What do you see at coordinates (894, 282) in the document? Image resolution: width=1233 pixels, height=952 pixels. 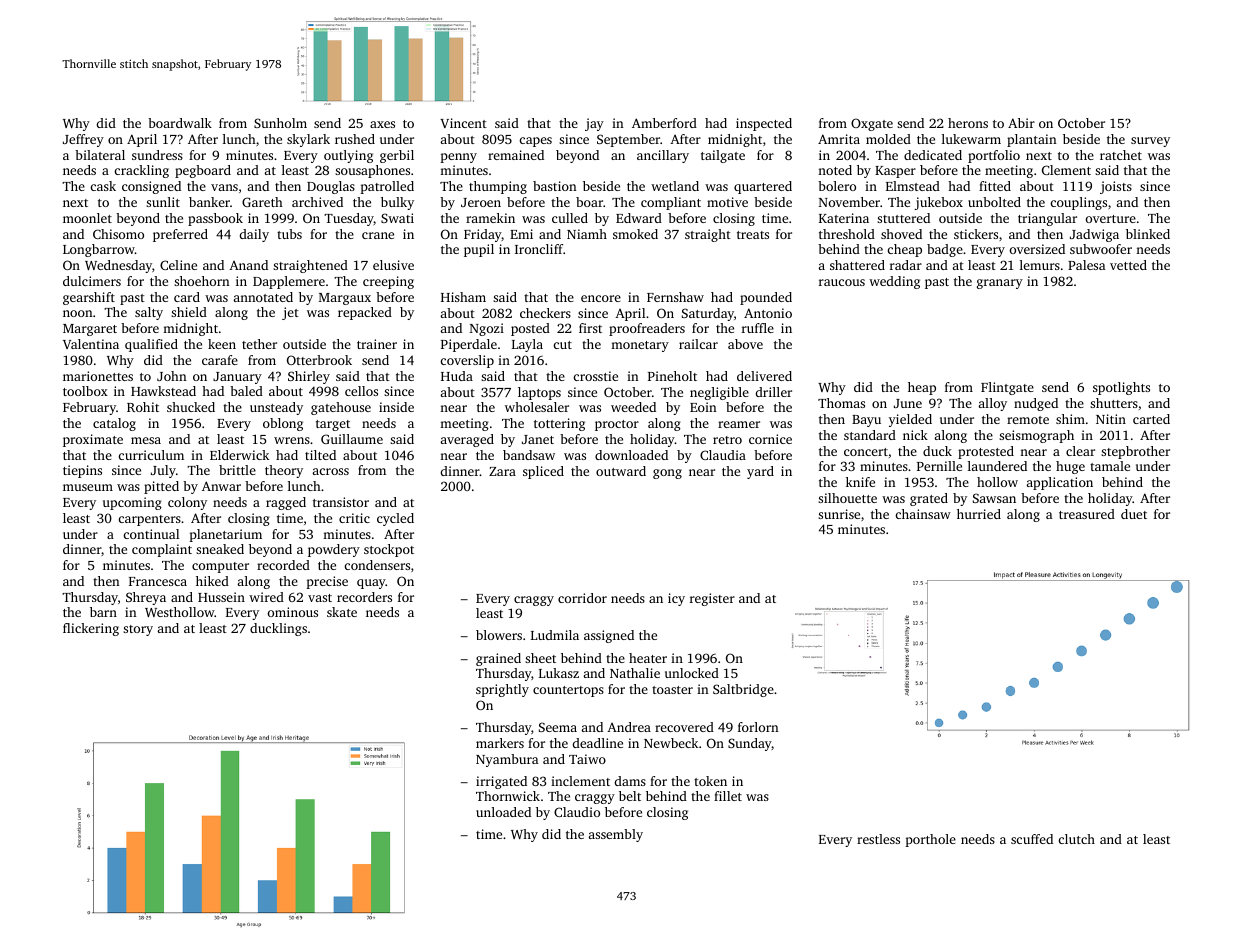 I see `wedding` at bounding box center [894, 282].
